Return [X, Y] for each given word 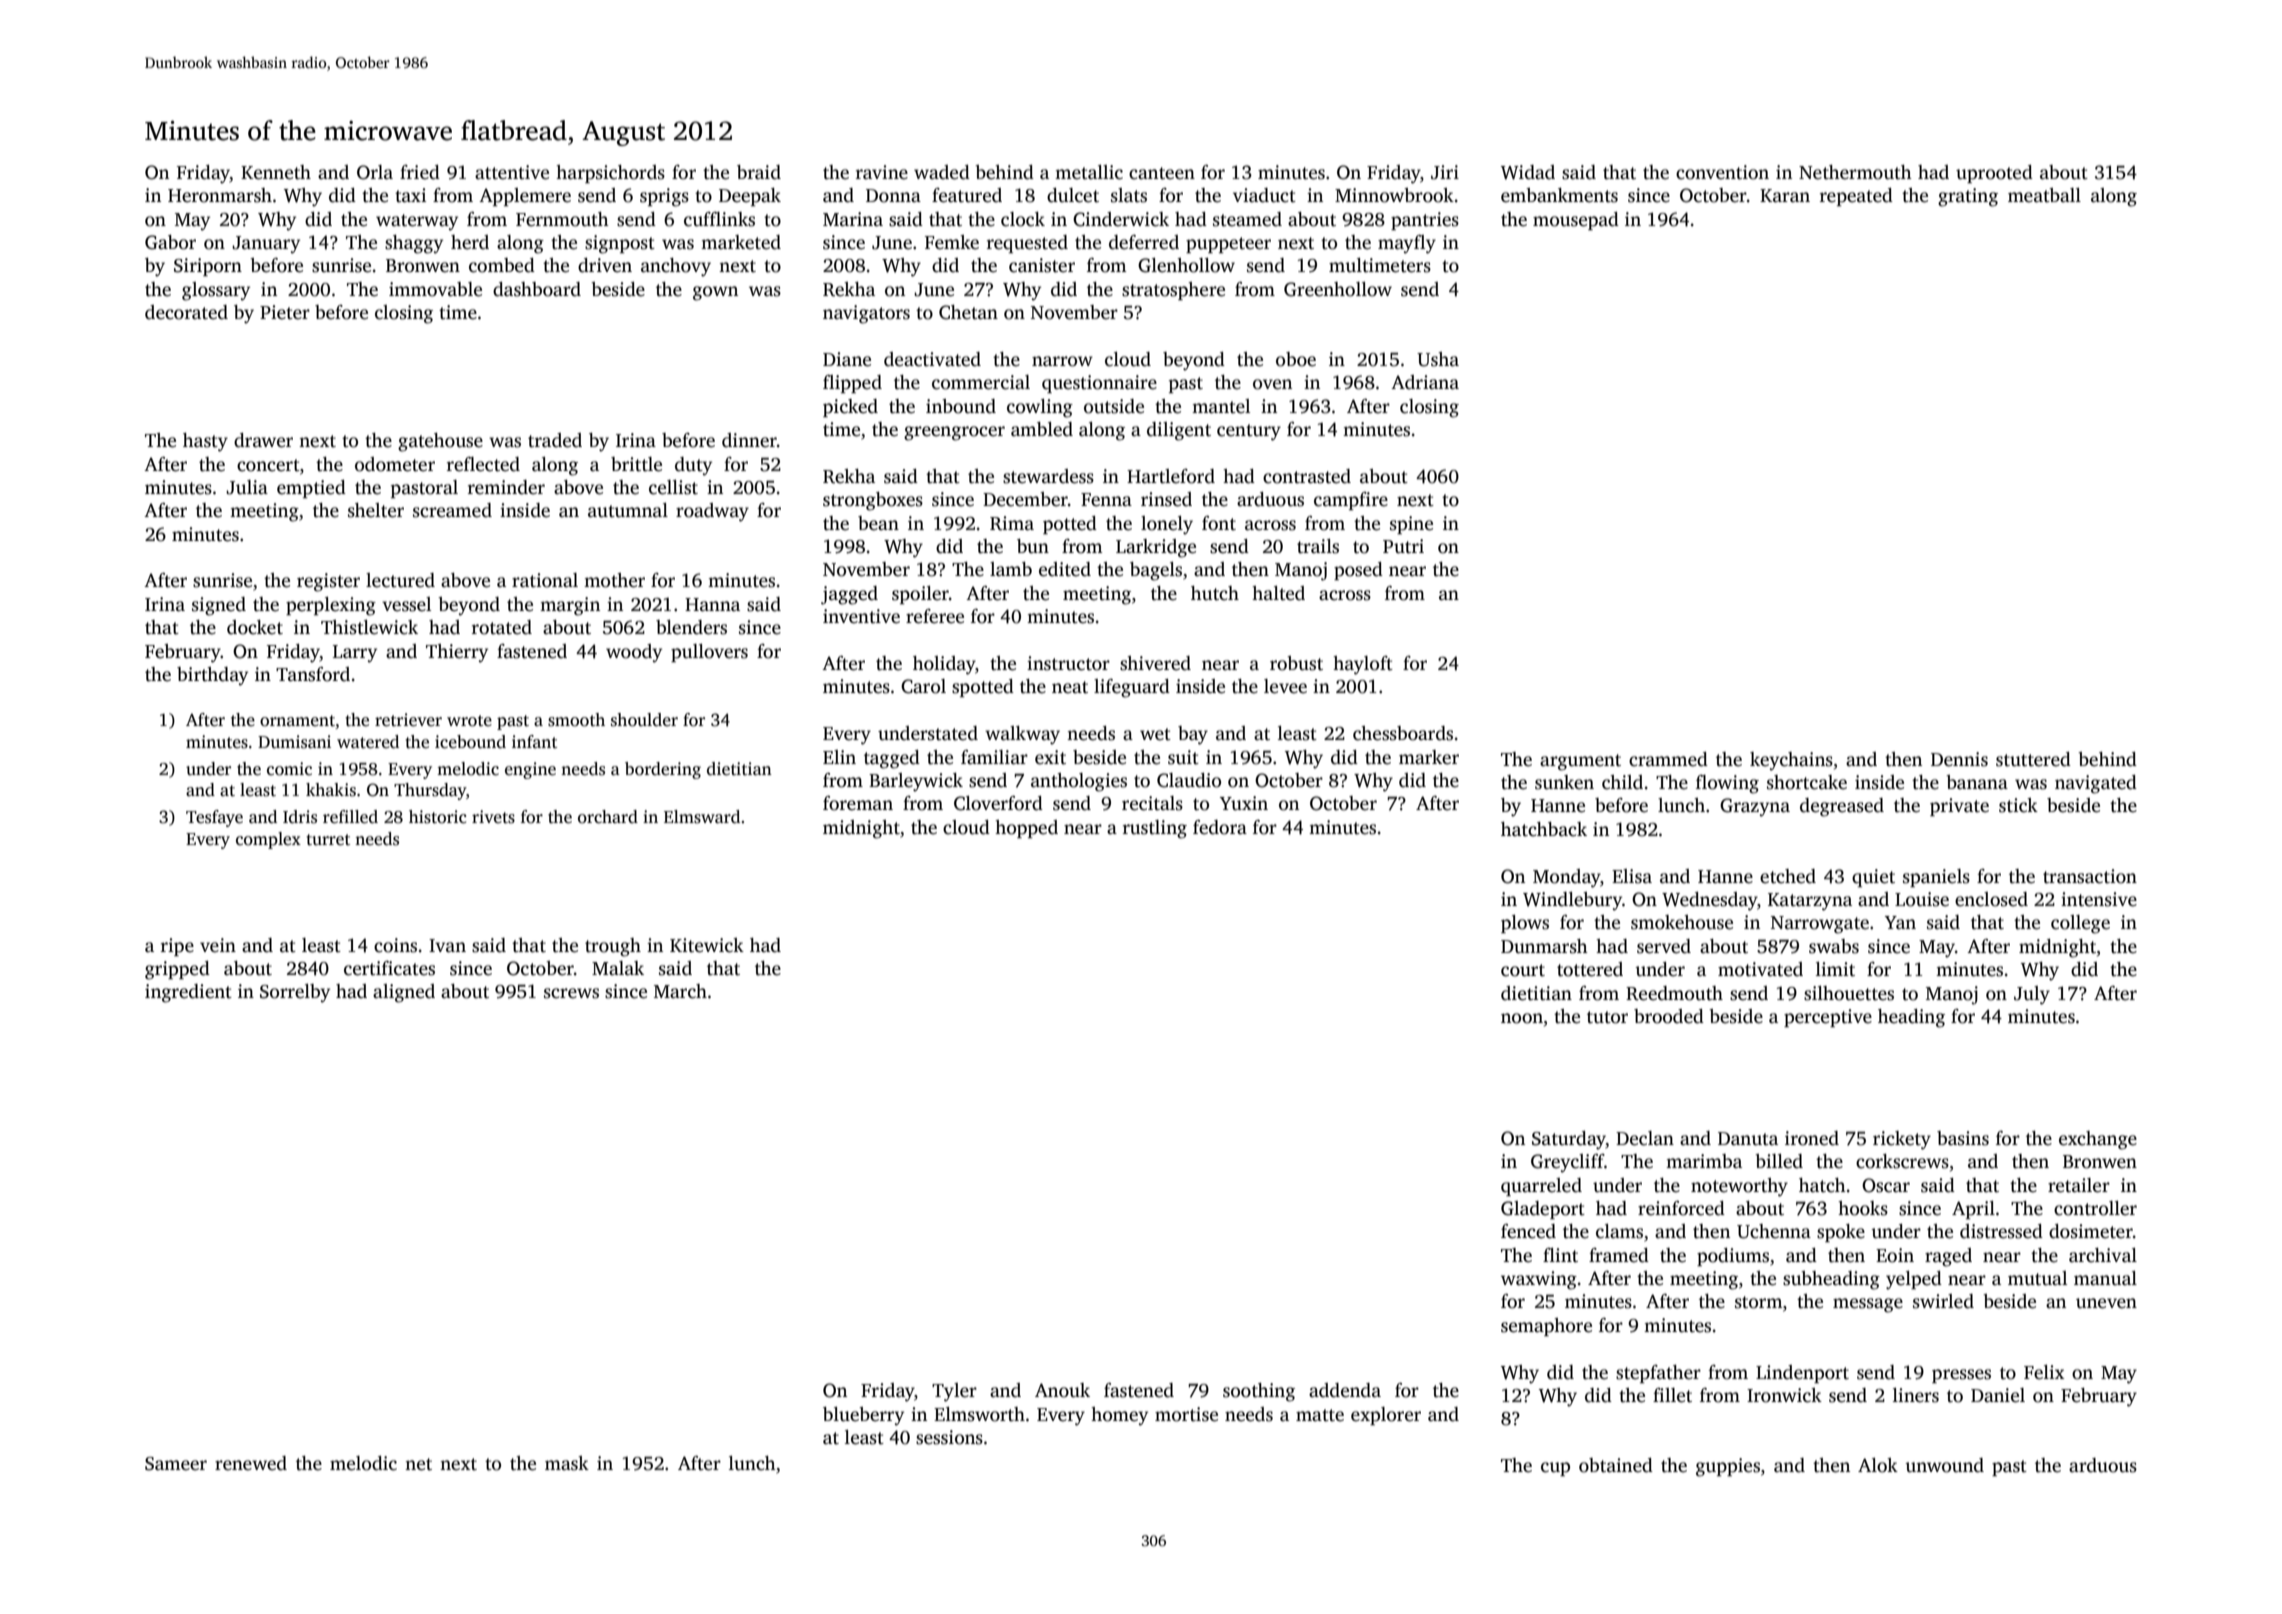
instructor [1068, 663]
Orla [375, 172]
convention [1722, 172]
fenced [1528, 1231]
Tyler [954, 1392]
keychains [1791, 761]
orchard [608, 817]
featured [967, 195]
